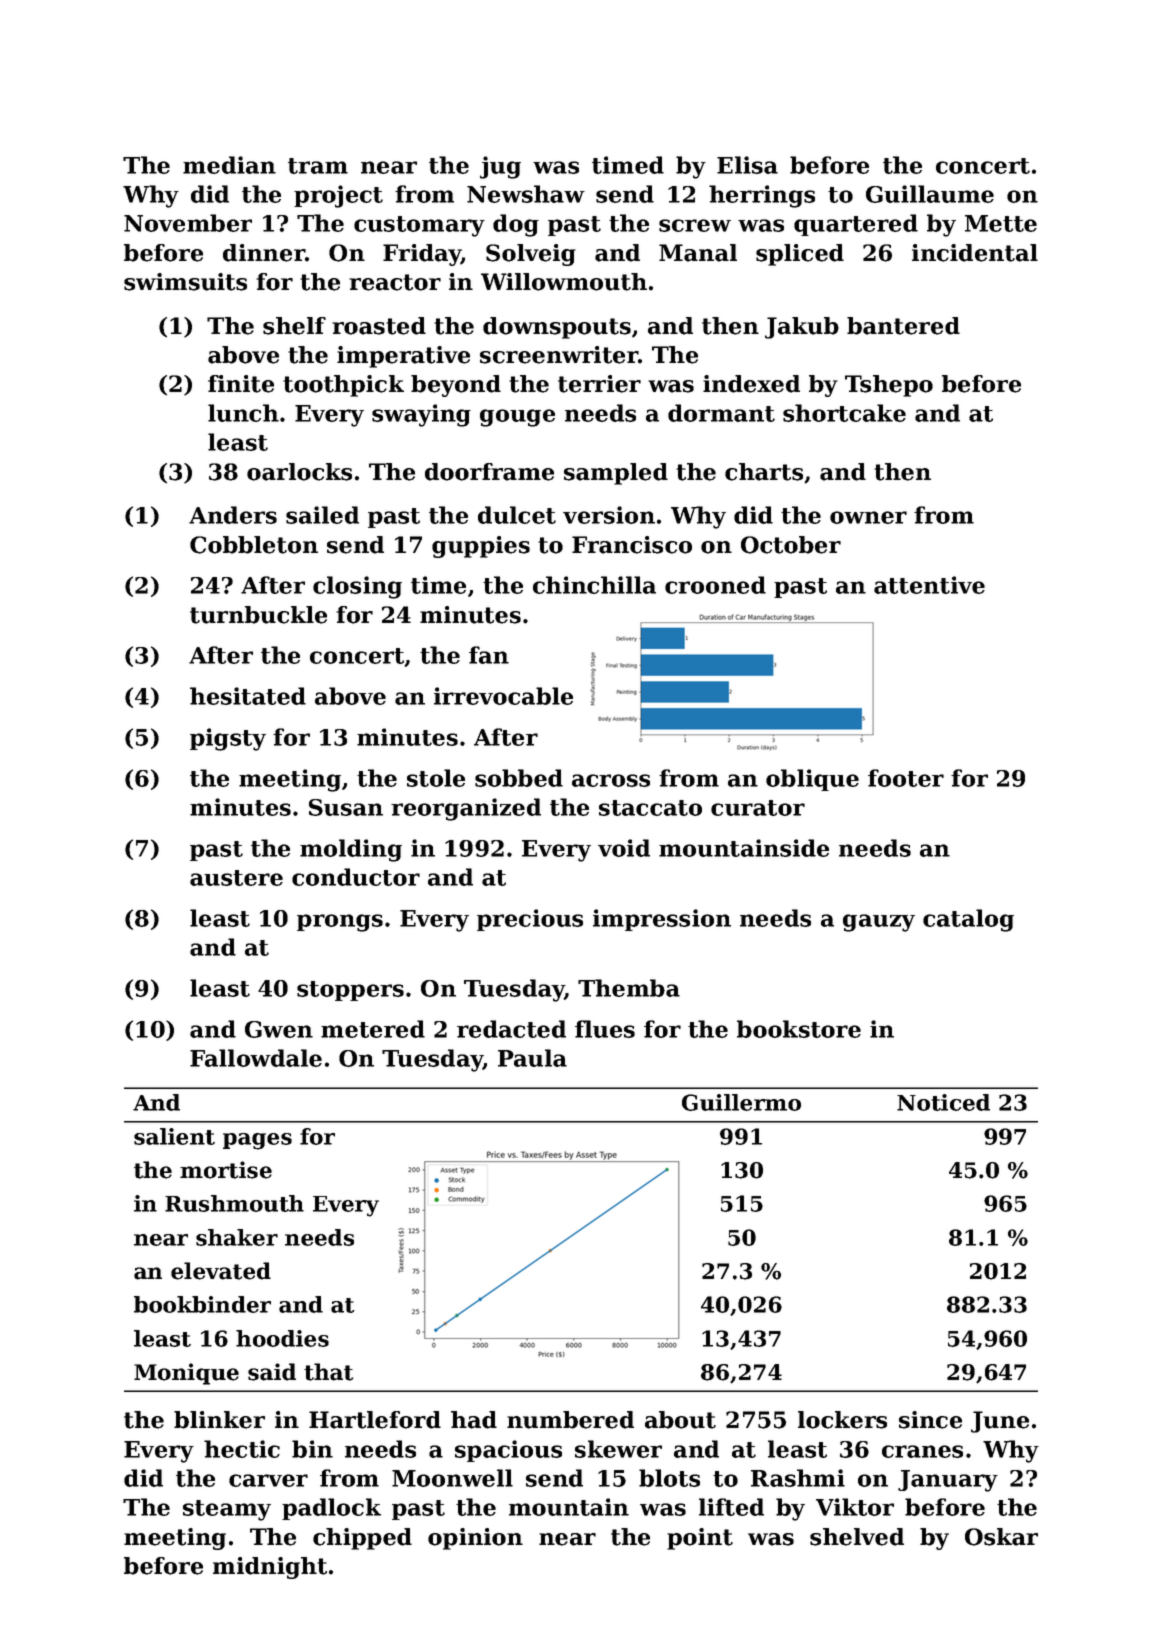  I want to click on Guillermo, so click(741, 1102).
